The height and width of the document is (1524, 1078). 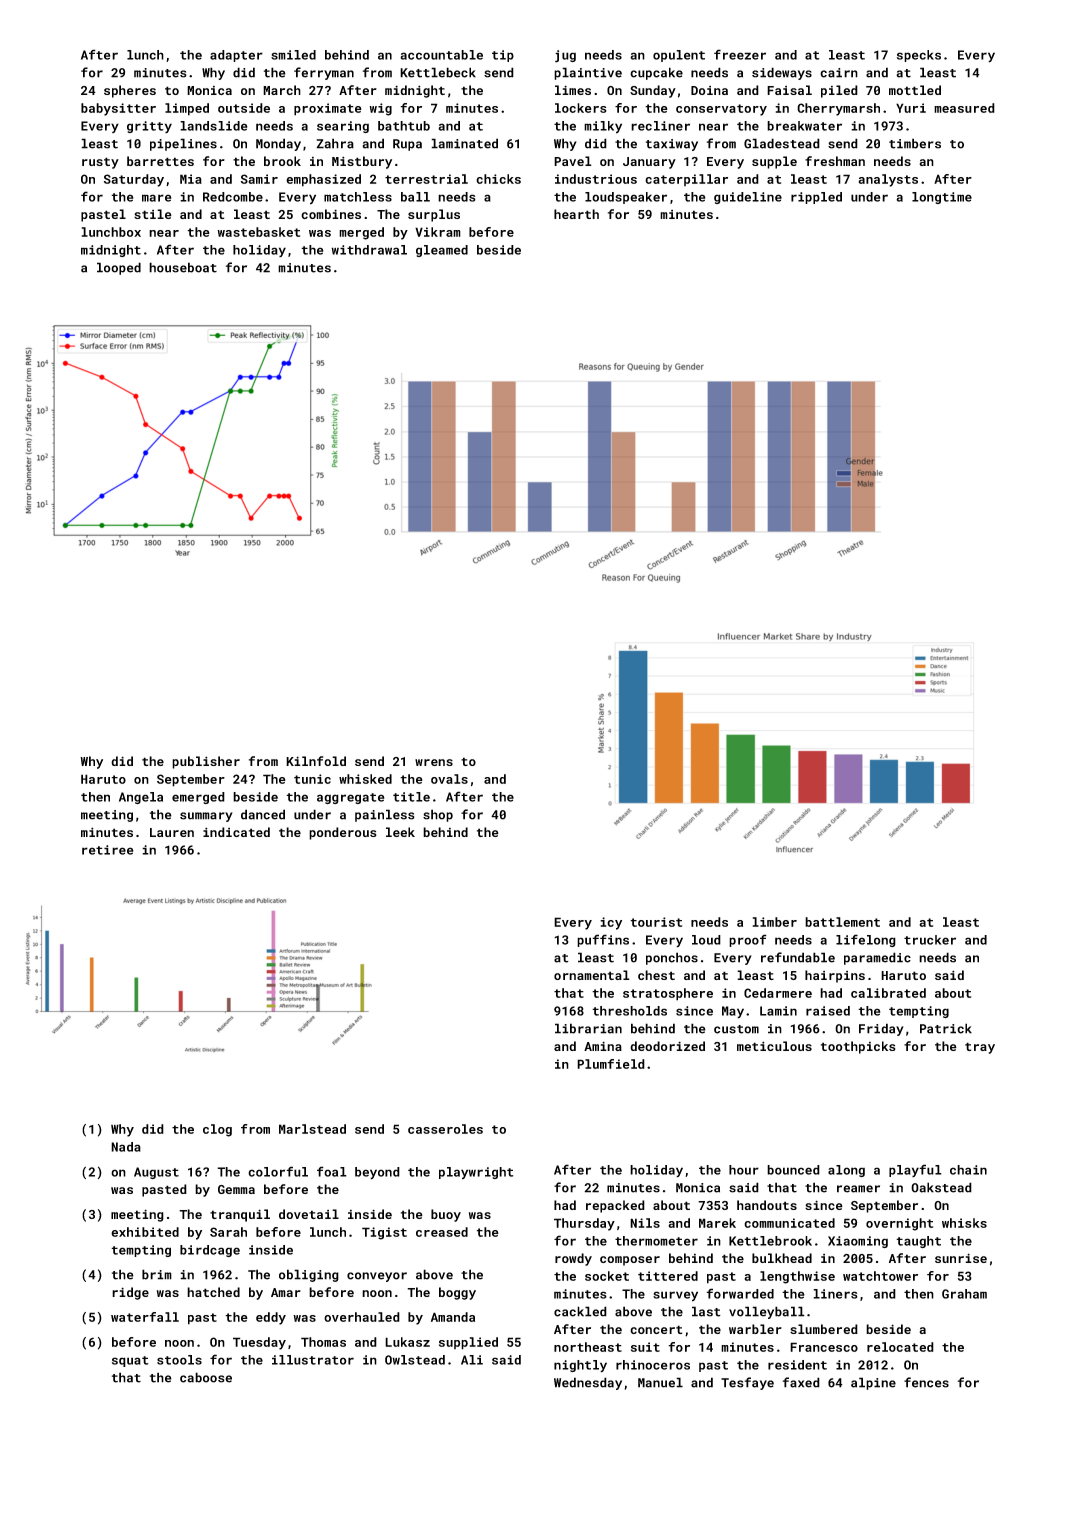 I want to click on adapter, so click(x=236, y=56).
